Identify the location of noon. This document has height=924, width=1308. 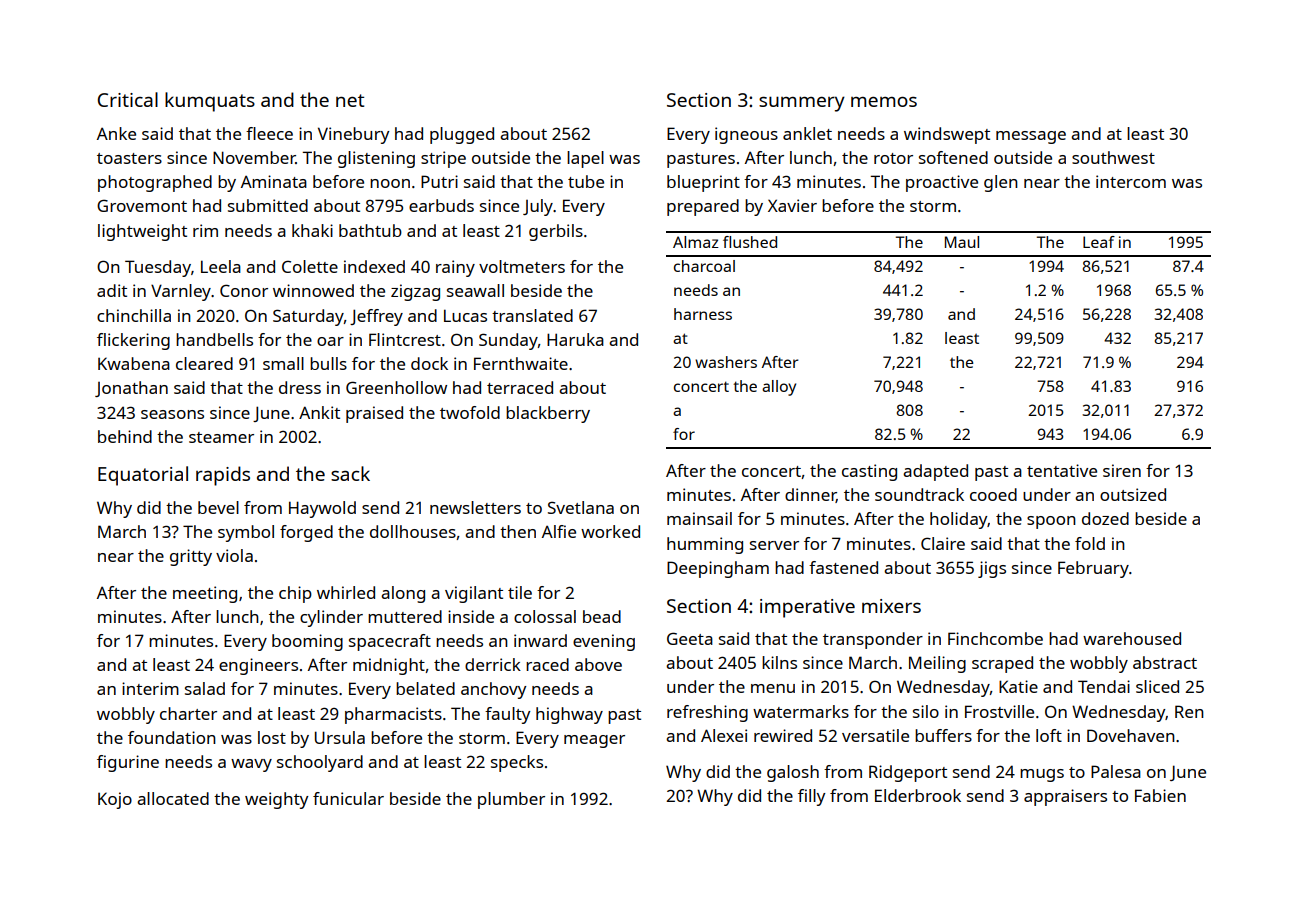
(390, 183).
